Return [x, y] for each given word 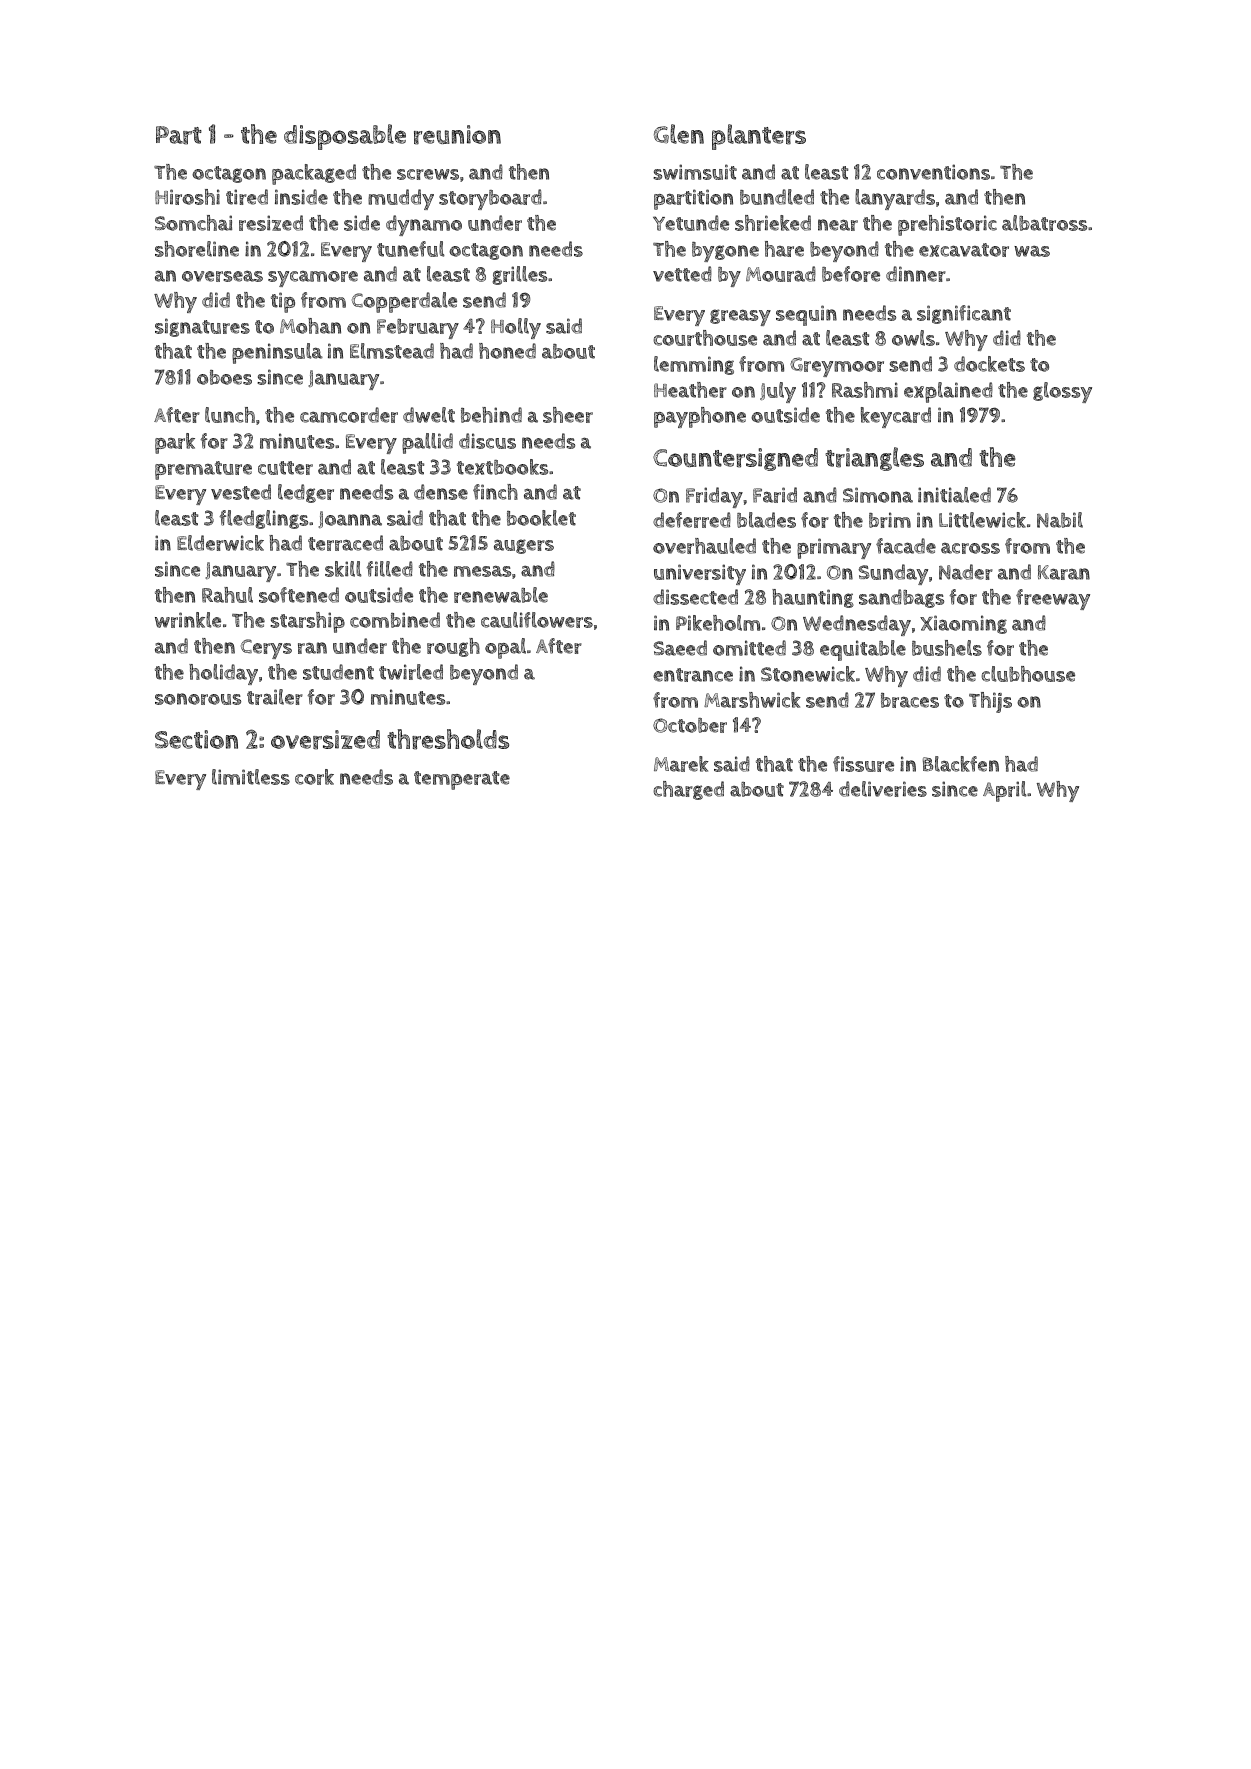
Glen [679, 134]
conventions [933, 172]
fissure [863, 764]
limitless [251, 777]
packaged [314, 174]
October [690, 725]
